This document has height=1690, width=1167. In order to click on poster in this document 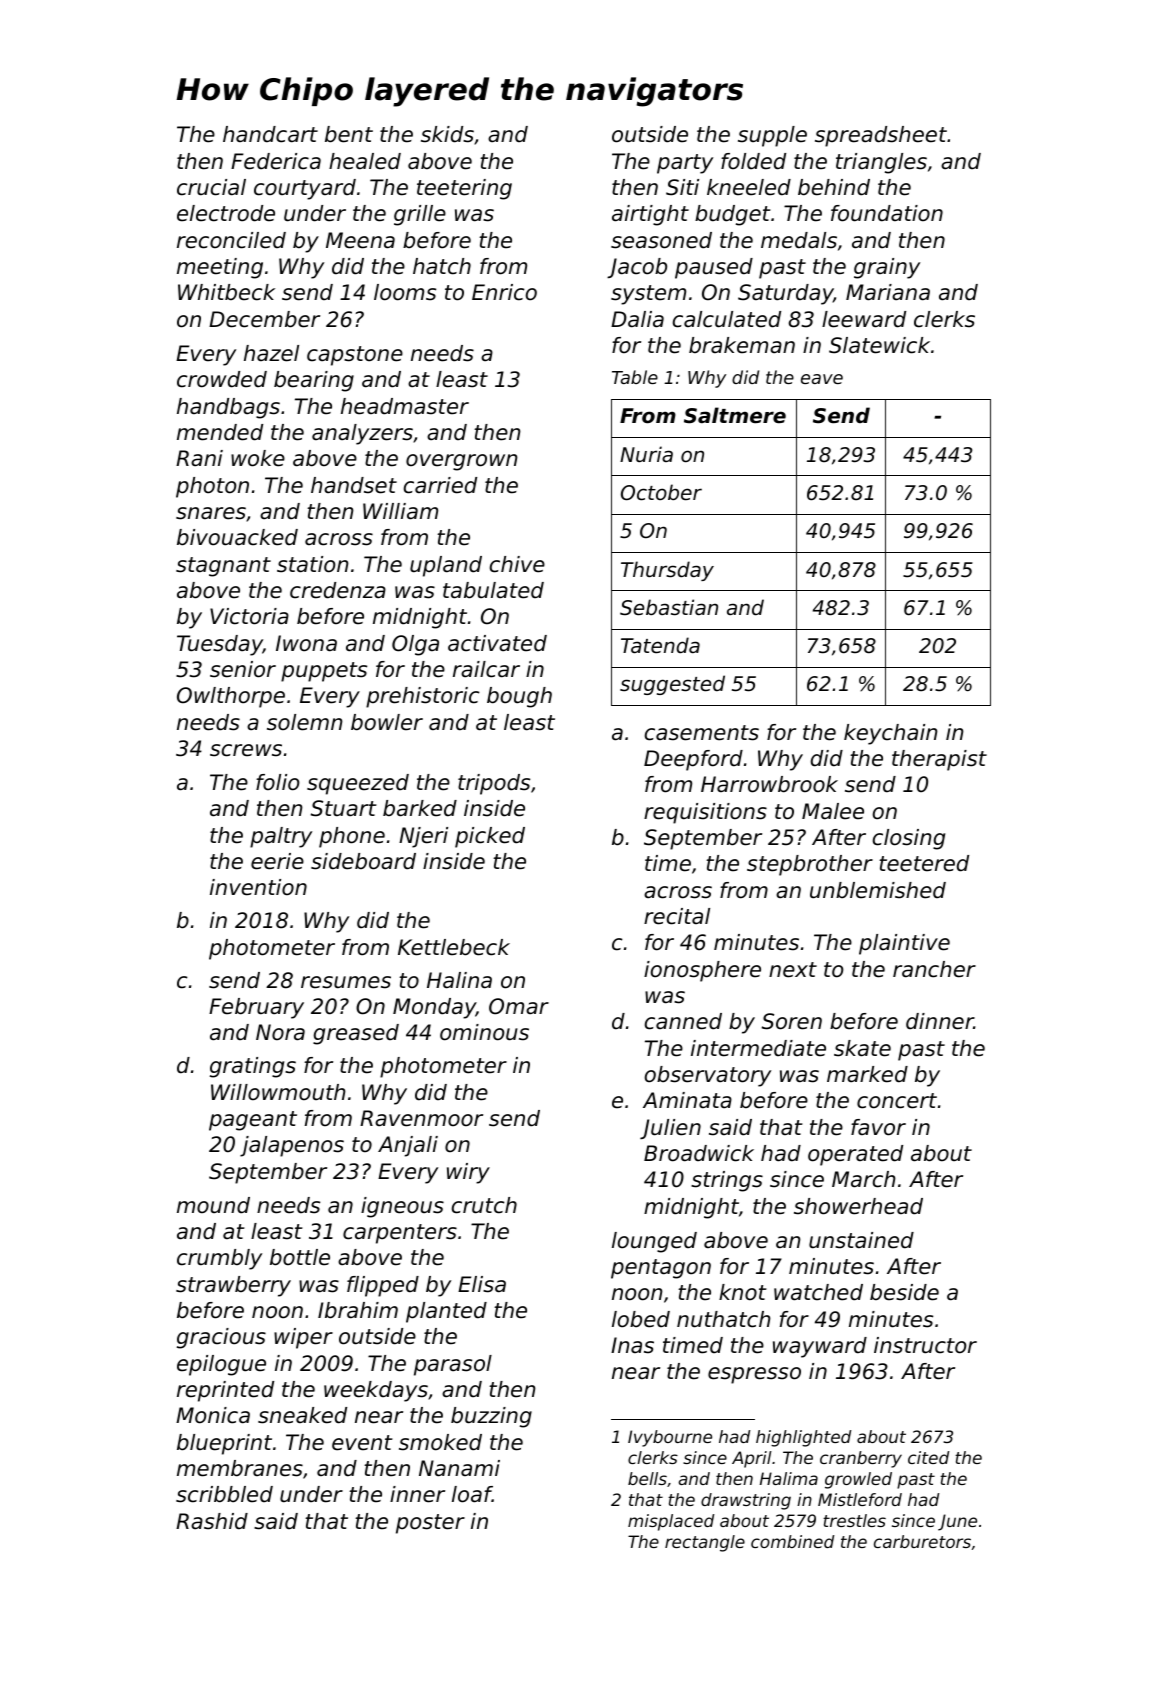, I will do `click(430, 1524)`.
